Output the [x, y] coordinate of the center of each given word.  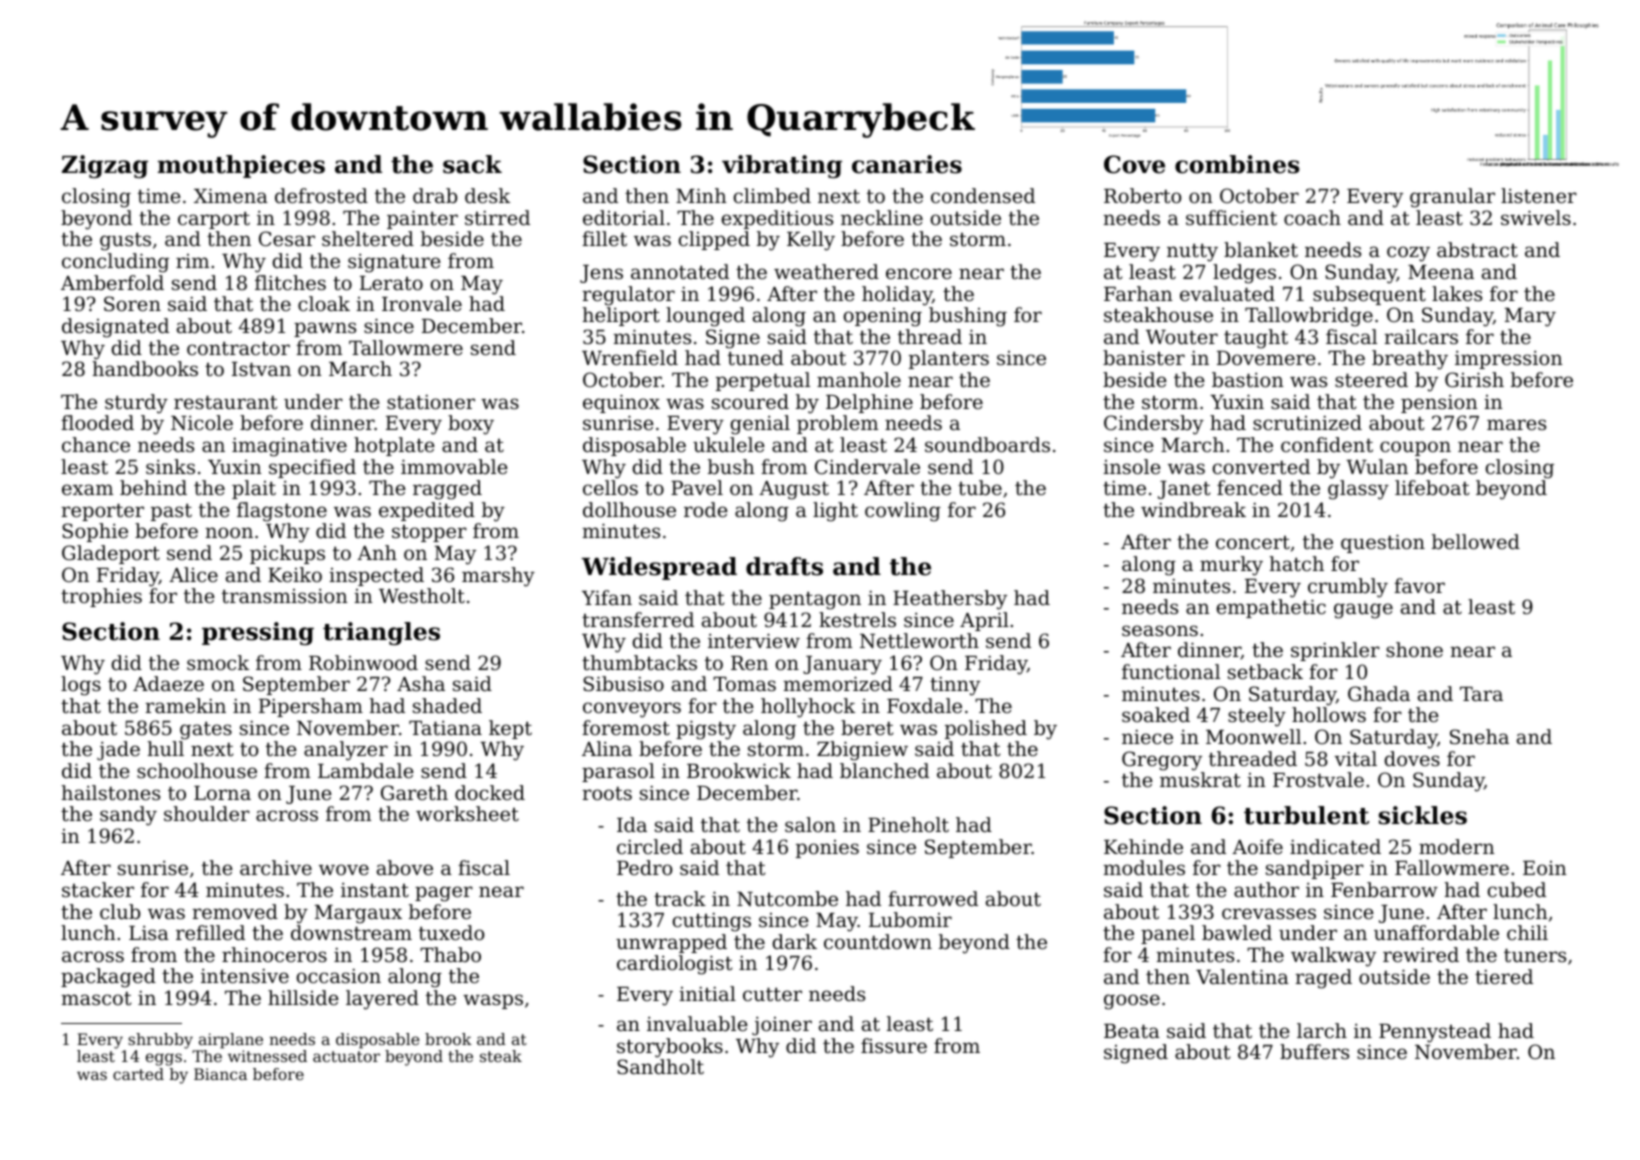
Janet [1184, 490]
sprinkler [1335, 651]
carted [138, 1074]
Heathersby [950, 600]
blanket [1261, 249]
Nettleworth [919, 641]
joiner [782, 1026]
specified [312, 468]
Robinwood [363, 662]
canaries [907, 164]
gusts [125, 241]
